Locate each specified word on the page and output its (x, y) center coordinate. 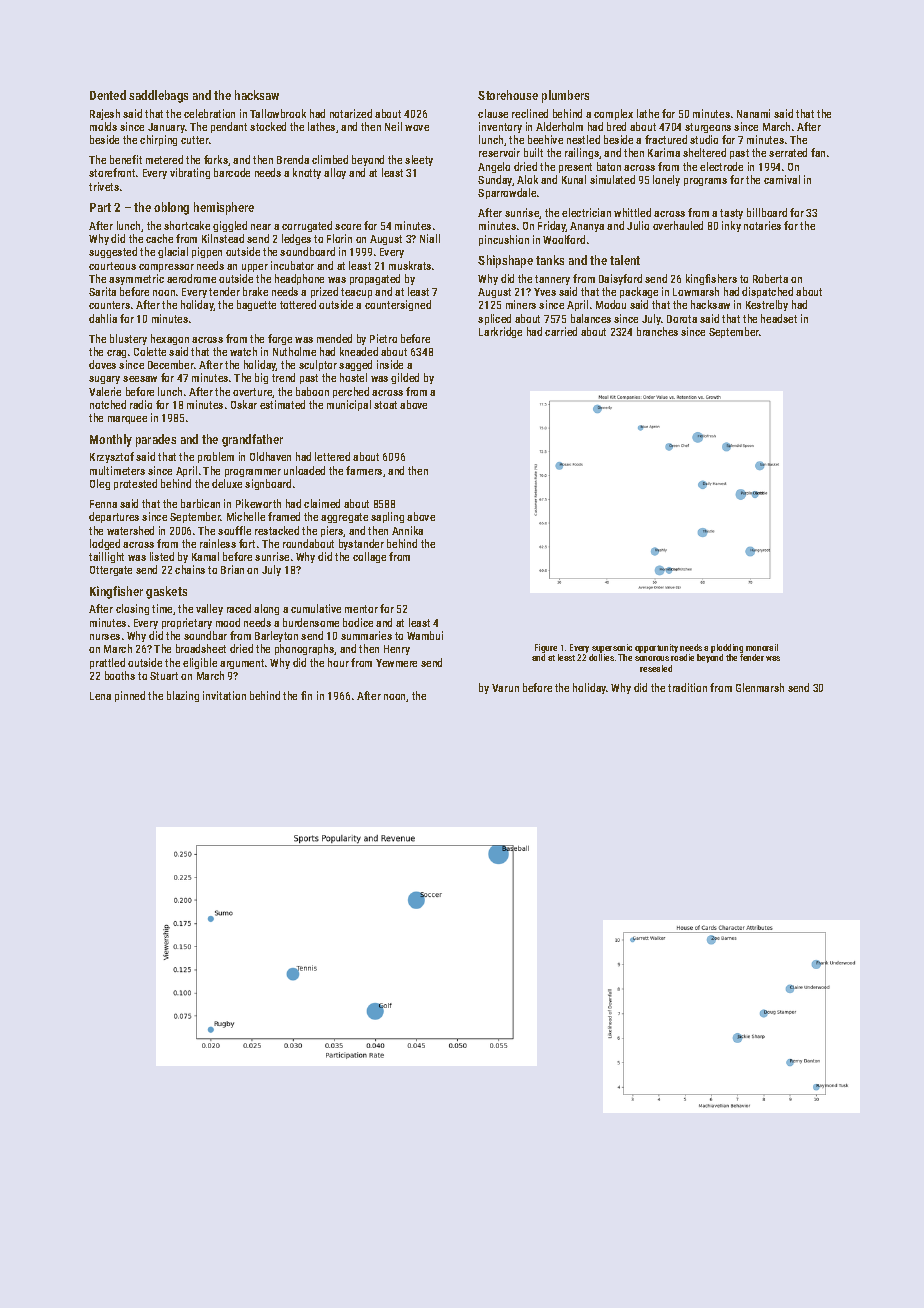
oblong (171, 208)
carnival (782, 179)
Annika (407, 530)
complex (613, 114)
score (348, 227)
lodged (105, 544)
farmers (364, 470)
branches (657, 331)
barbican (200, 503)
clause (493, 113)
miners (521, 304)
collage (369, 557)
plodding (727, 648)
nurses (105, 637)
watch (243, 351)
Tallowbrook (278, 113)
